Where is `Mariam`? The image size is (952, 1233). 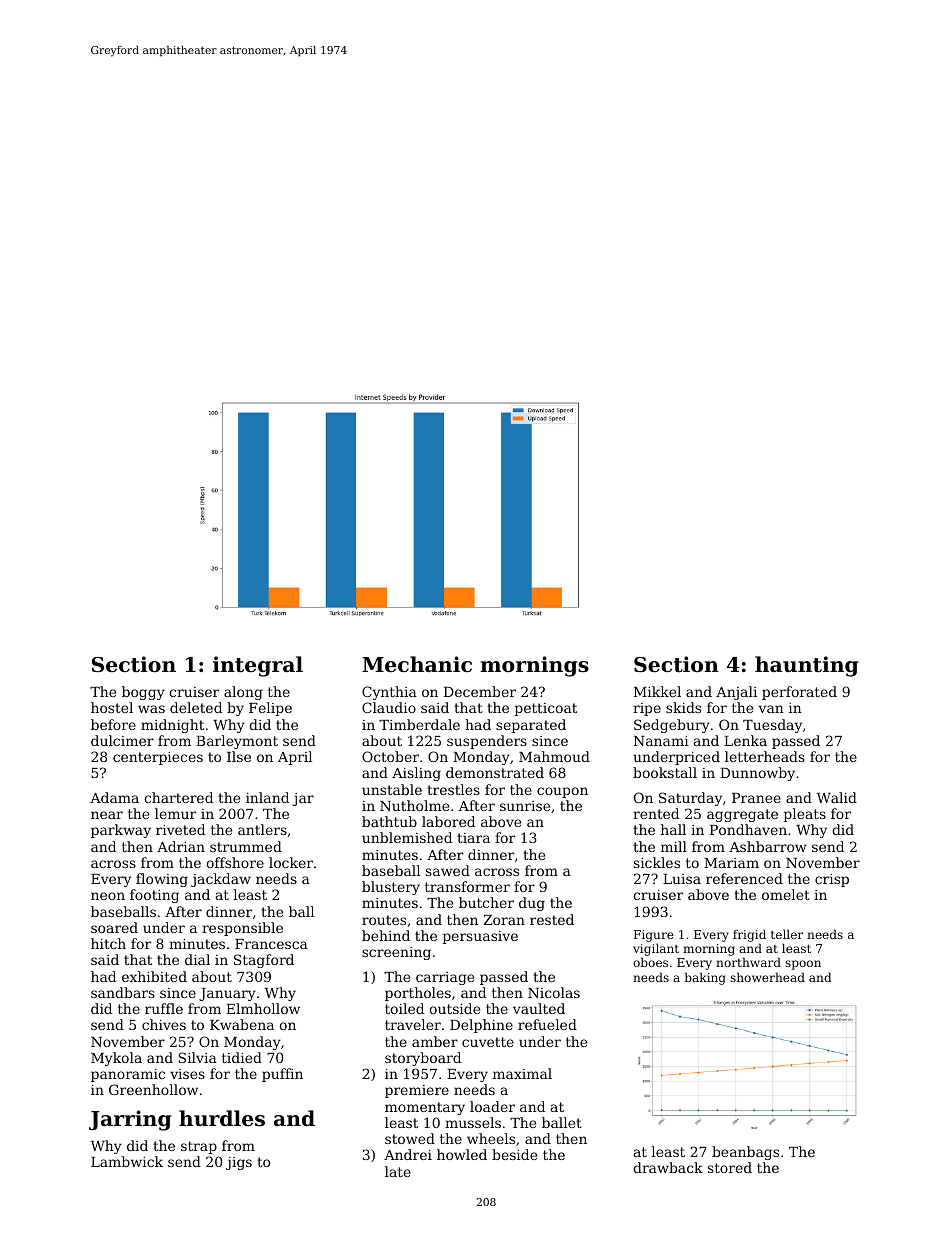 Mariam is located at coordinates (731, 863).
